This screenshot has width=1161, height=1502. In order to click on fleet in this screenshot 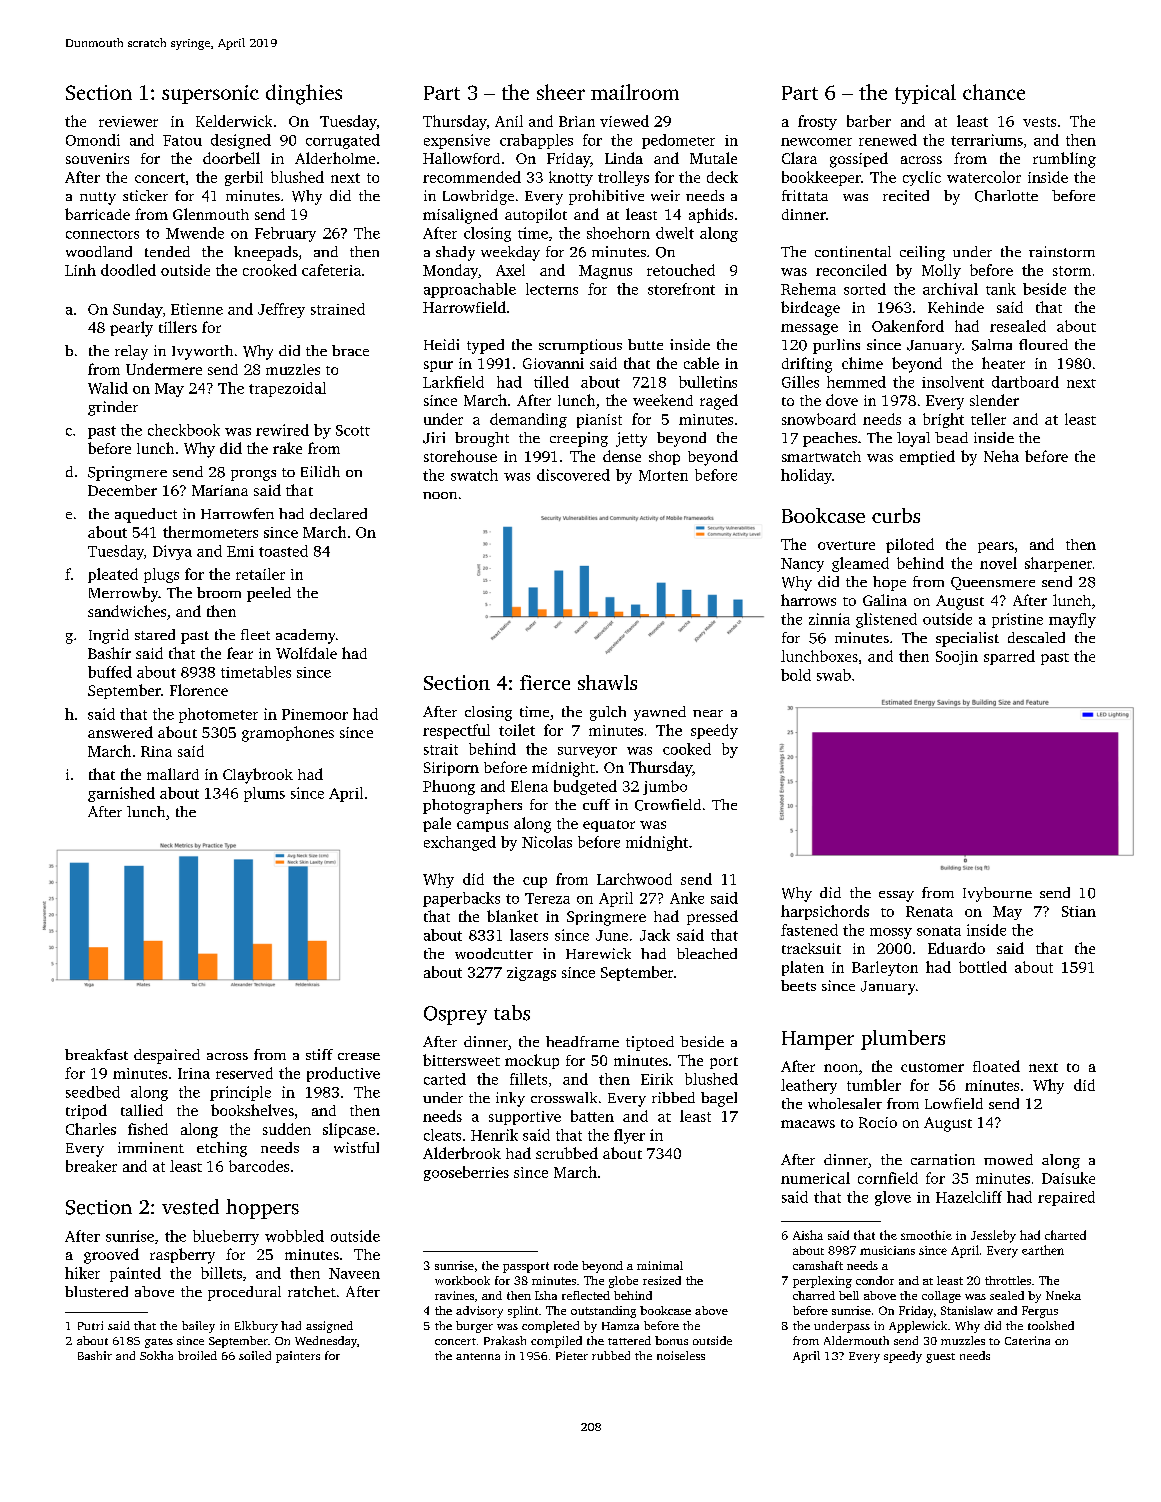, I will do `click(255, 634)`.
